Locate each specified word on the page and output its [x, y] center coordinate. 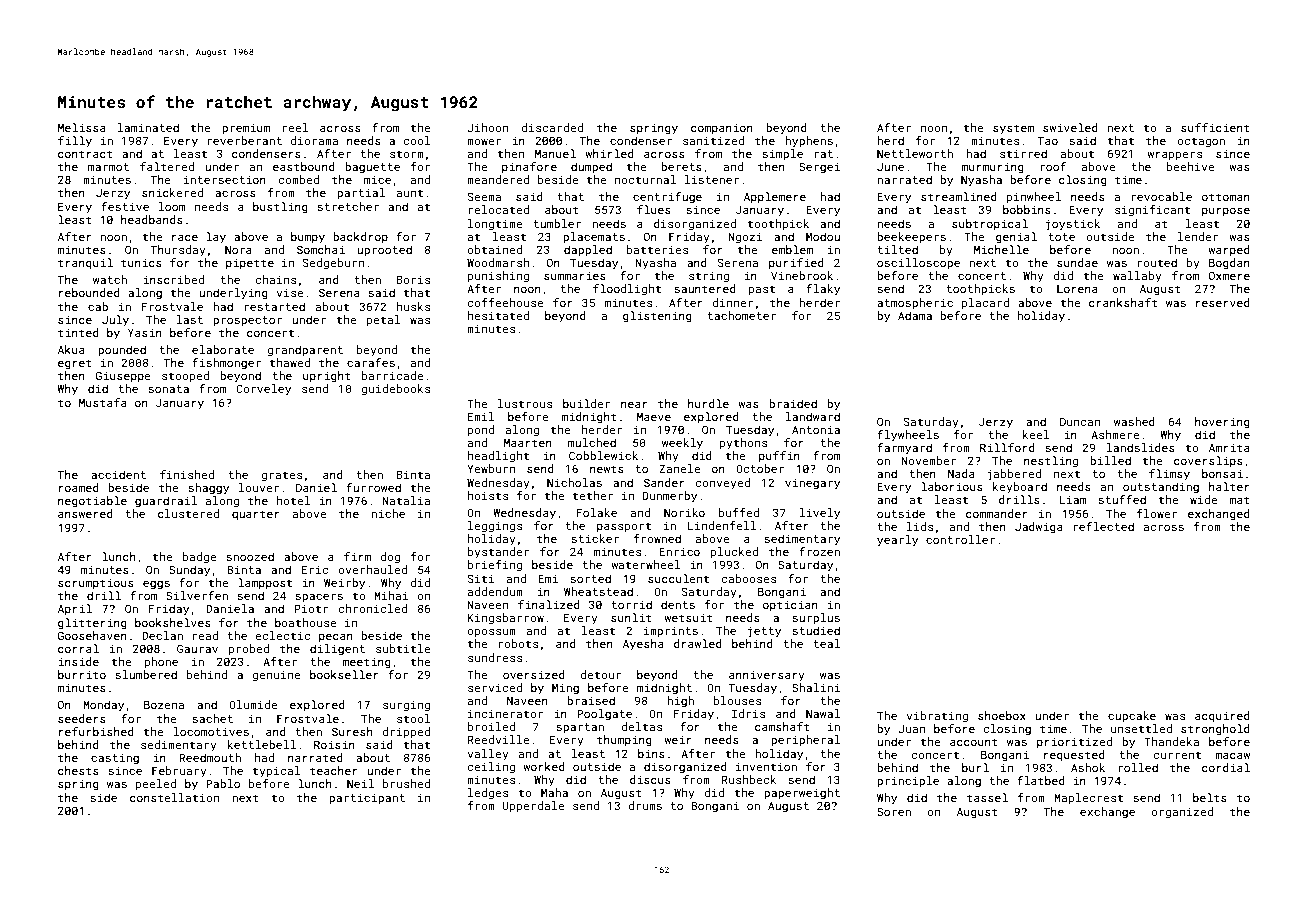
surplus [816, 619]
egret [75, 364]
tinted [78, 332]
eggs [156, 585]
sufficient [1215, 127]
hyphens [809, 142]
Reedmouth [210, 757]
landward [813, 416]
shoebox [1002, 715]
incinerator [505, 713]
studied [816, 630]
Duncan [1080, 421]
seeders [82, 718]
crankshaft [1123, 302]
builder [586, 403]
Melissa [82, 127]
